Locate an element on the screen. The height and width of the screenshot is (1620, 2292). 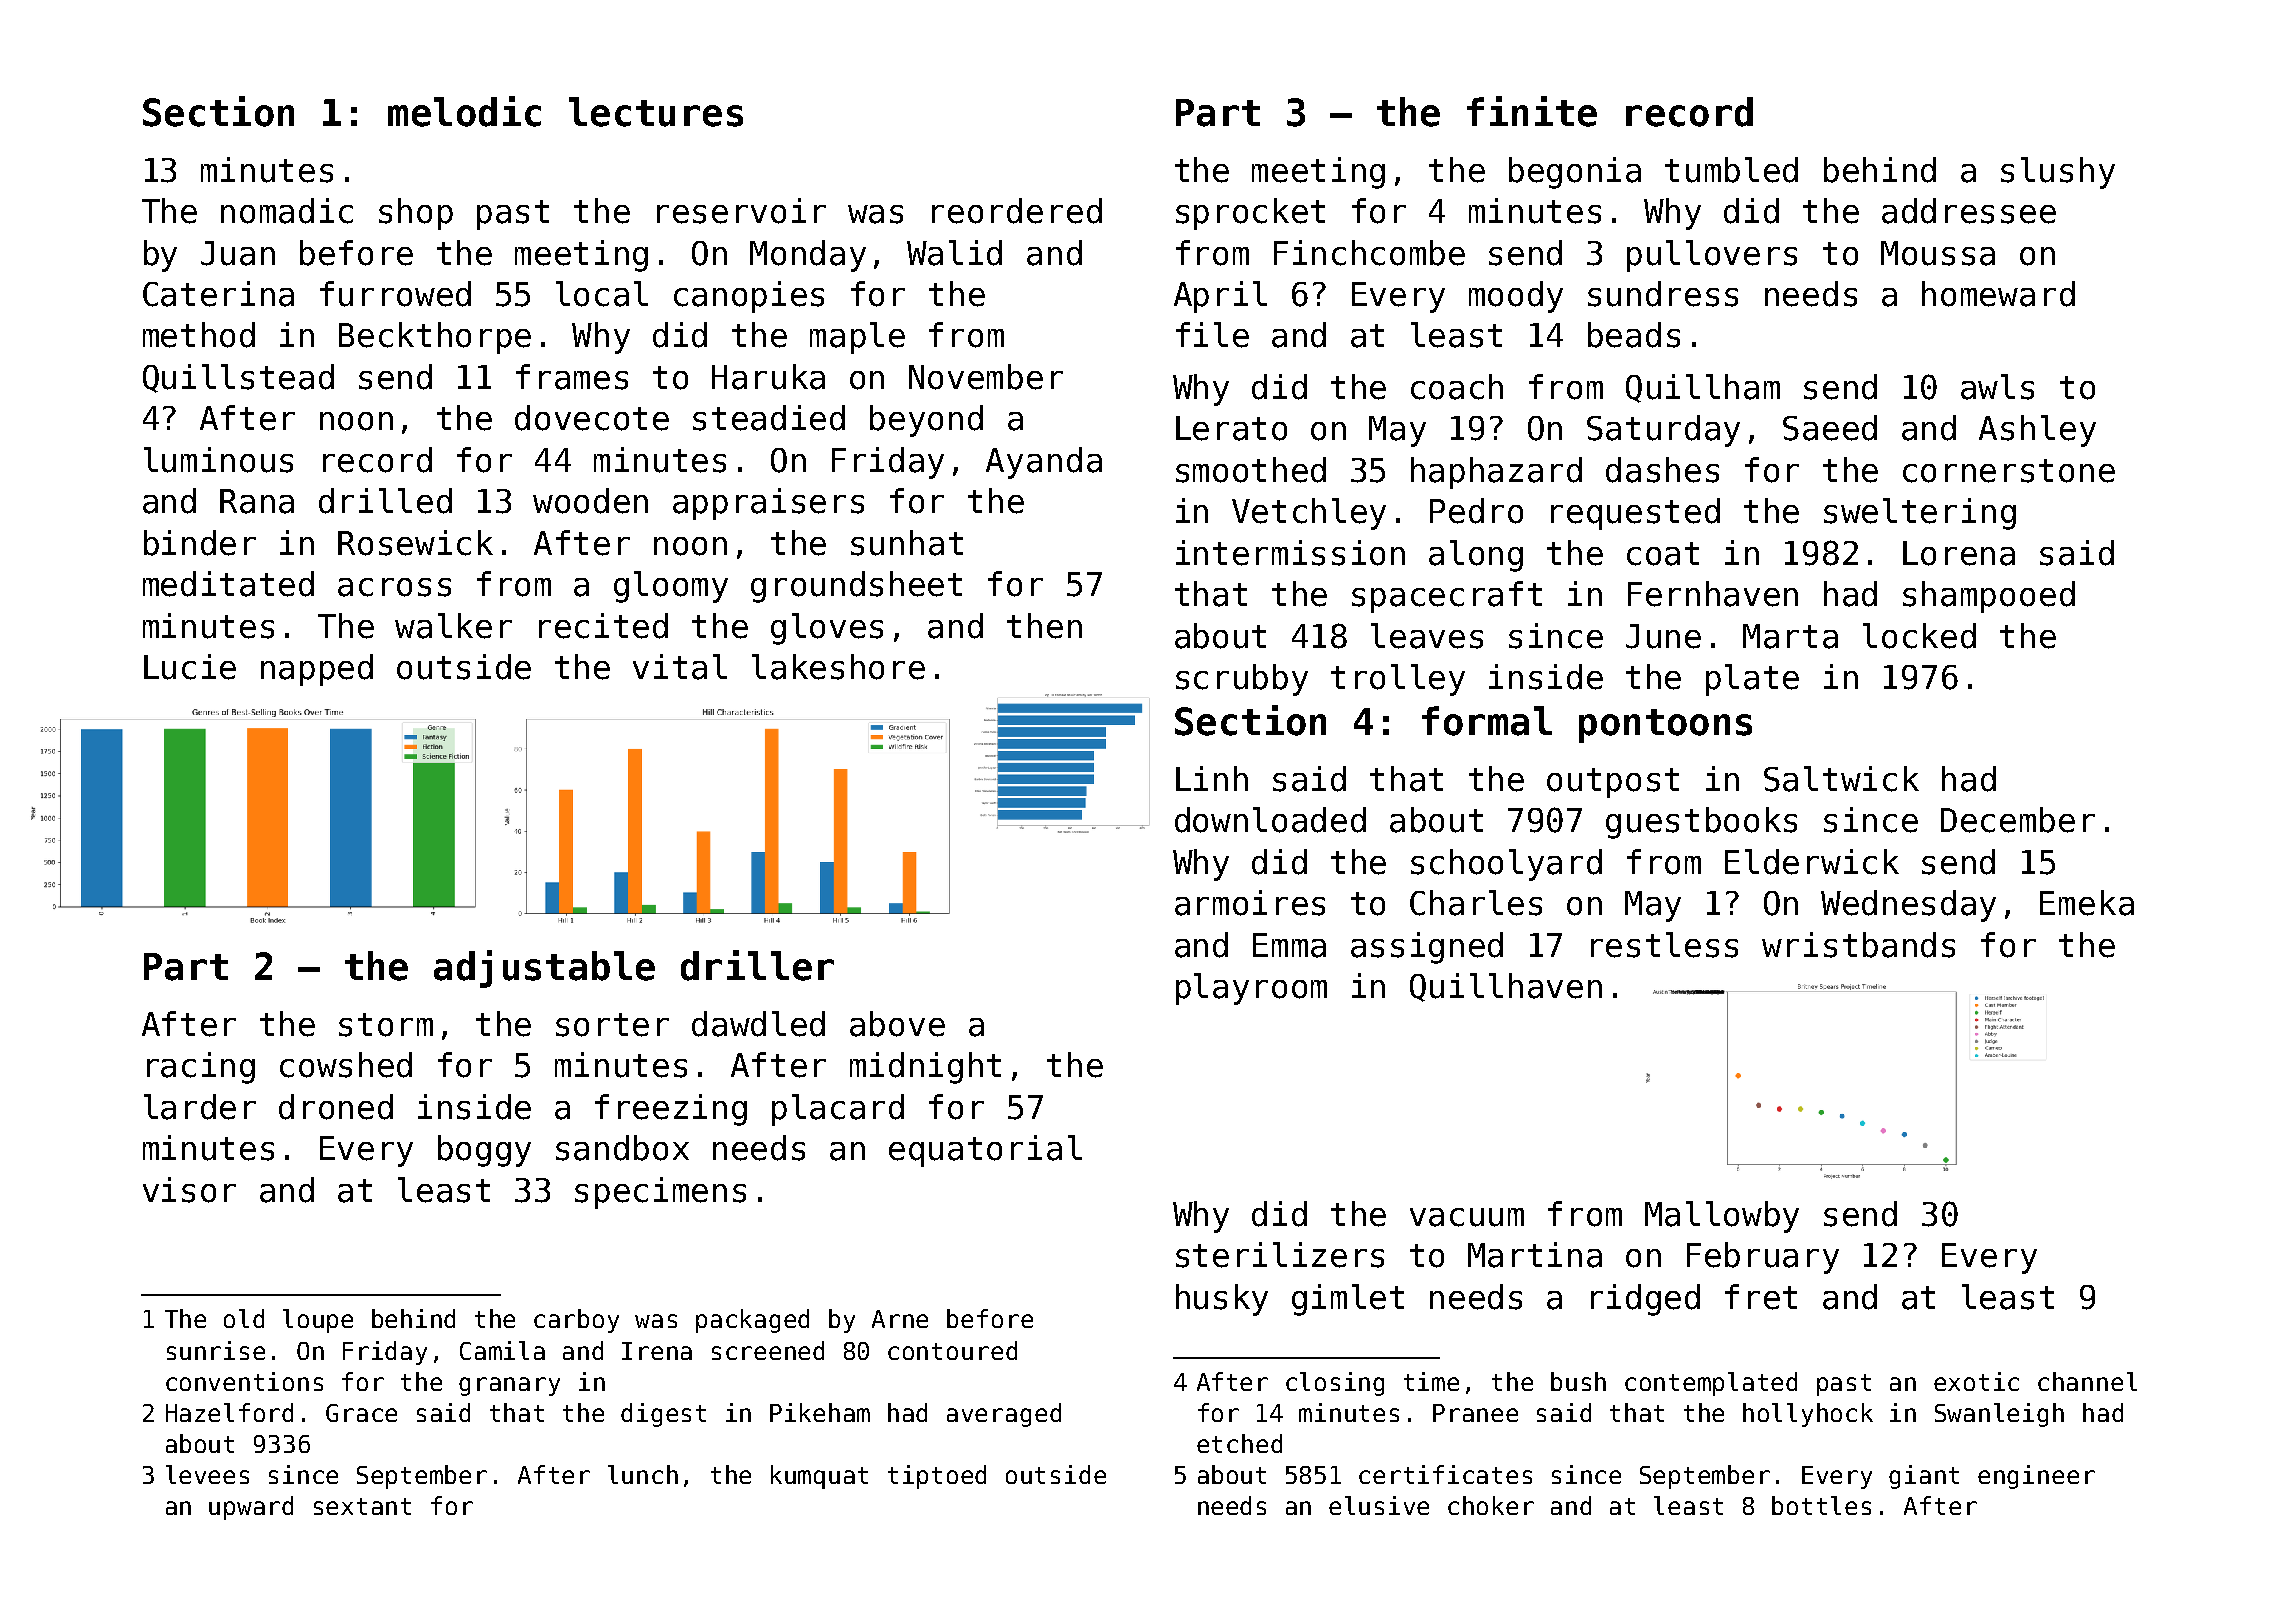
sextant is located at coordinates (362, 1506).
